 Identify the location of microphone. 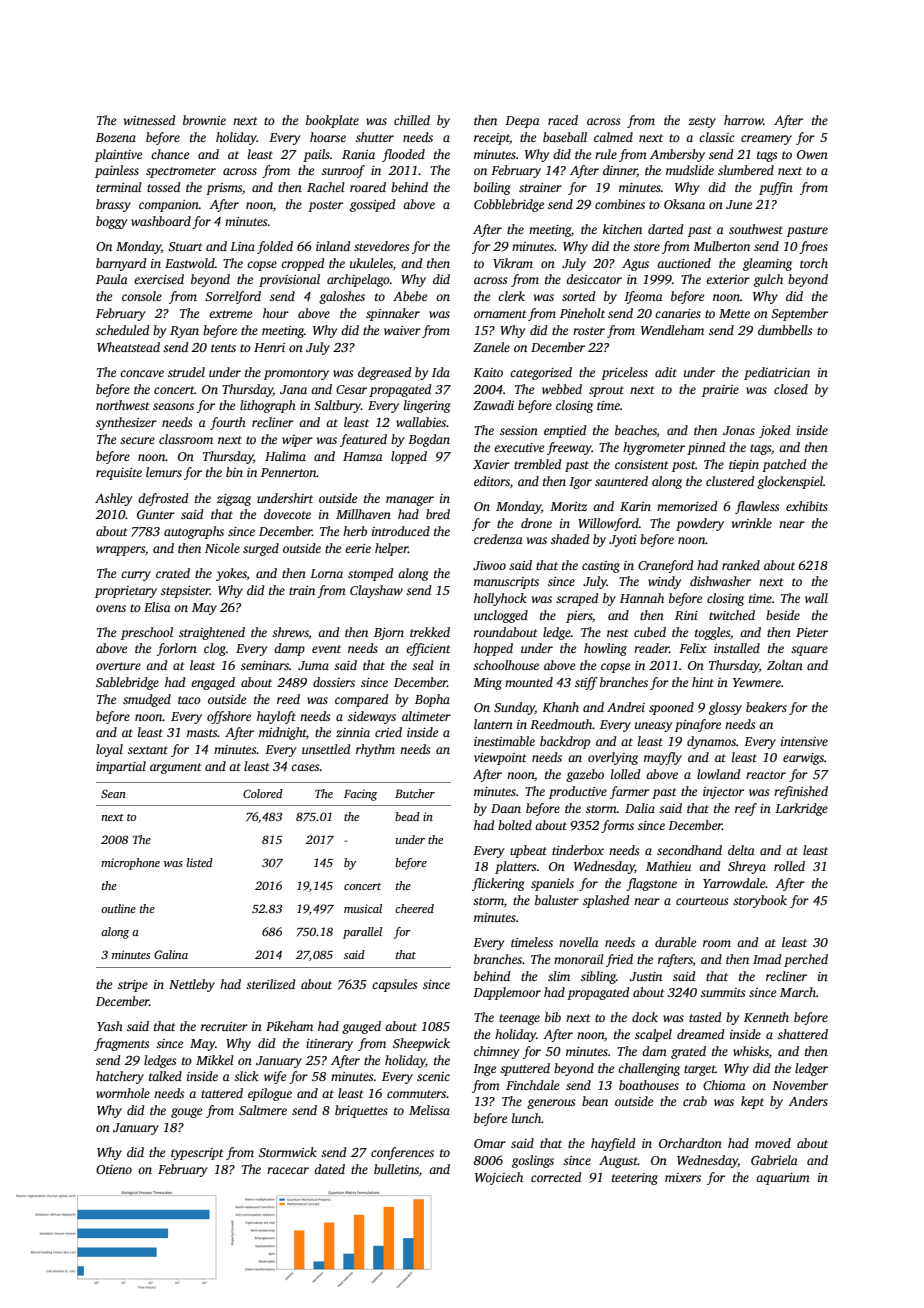
(130, 864).
